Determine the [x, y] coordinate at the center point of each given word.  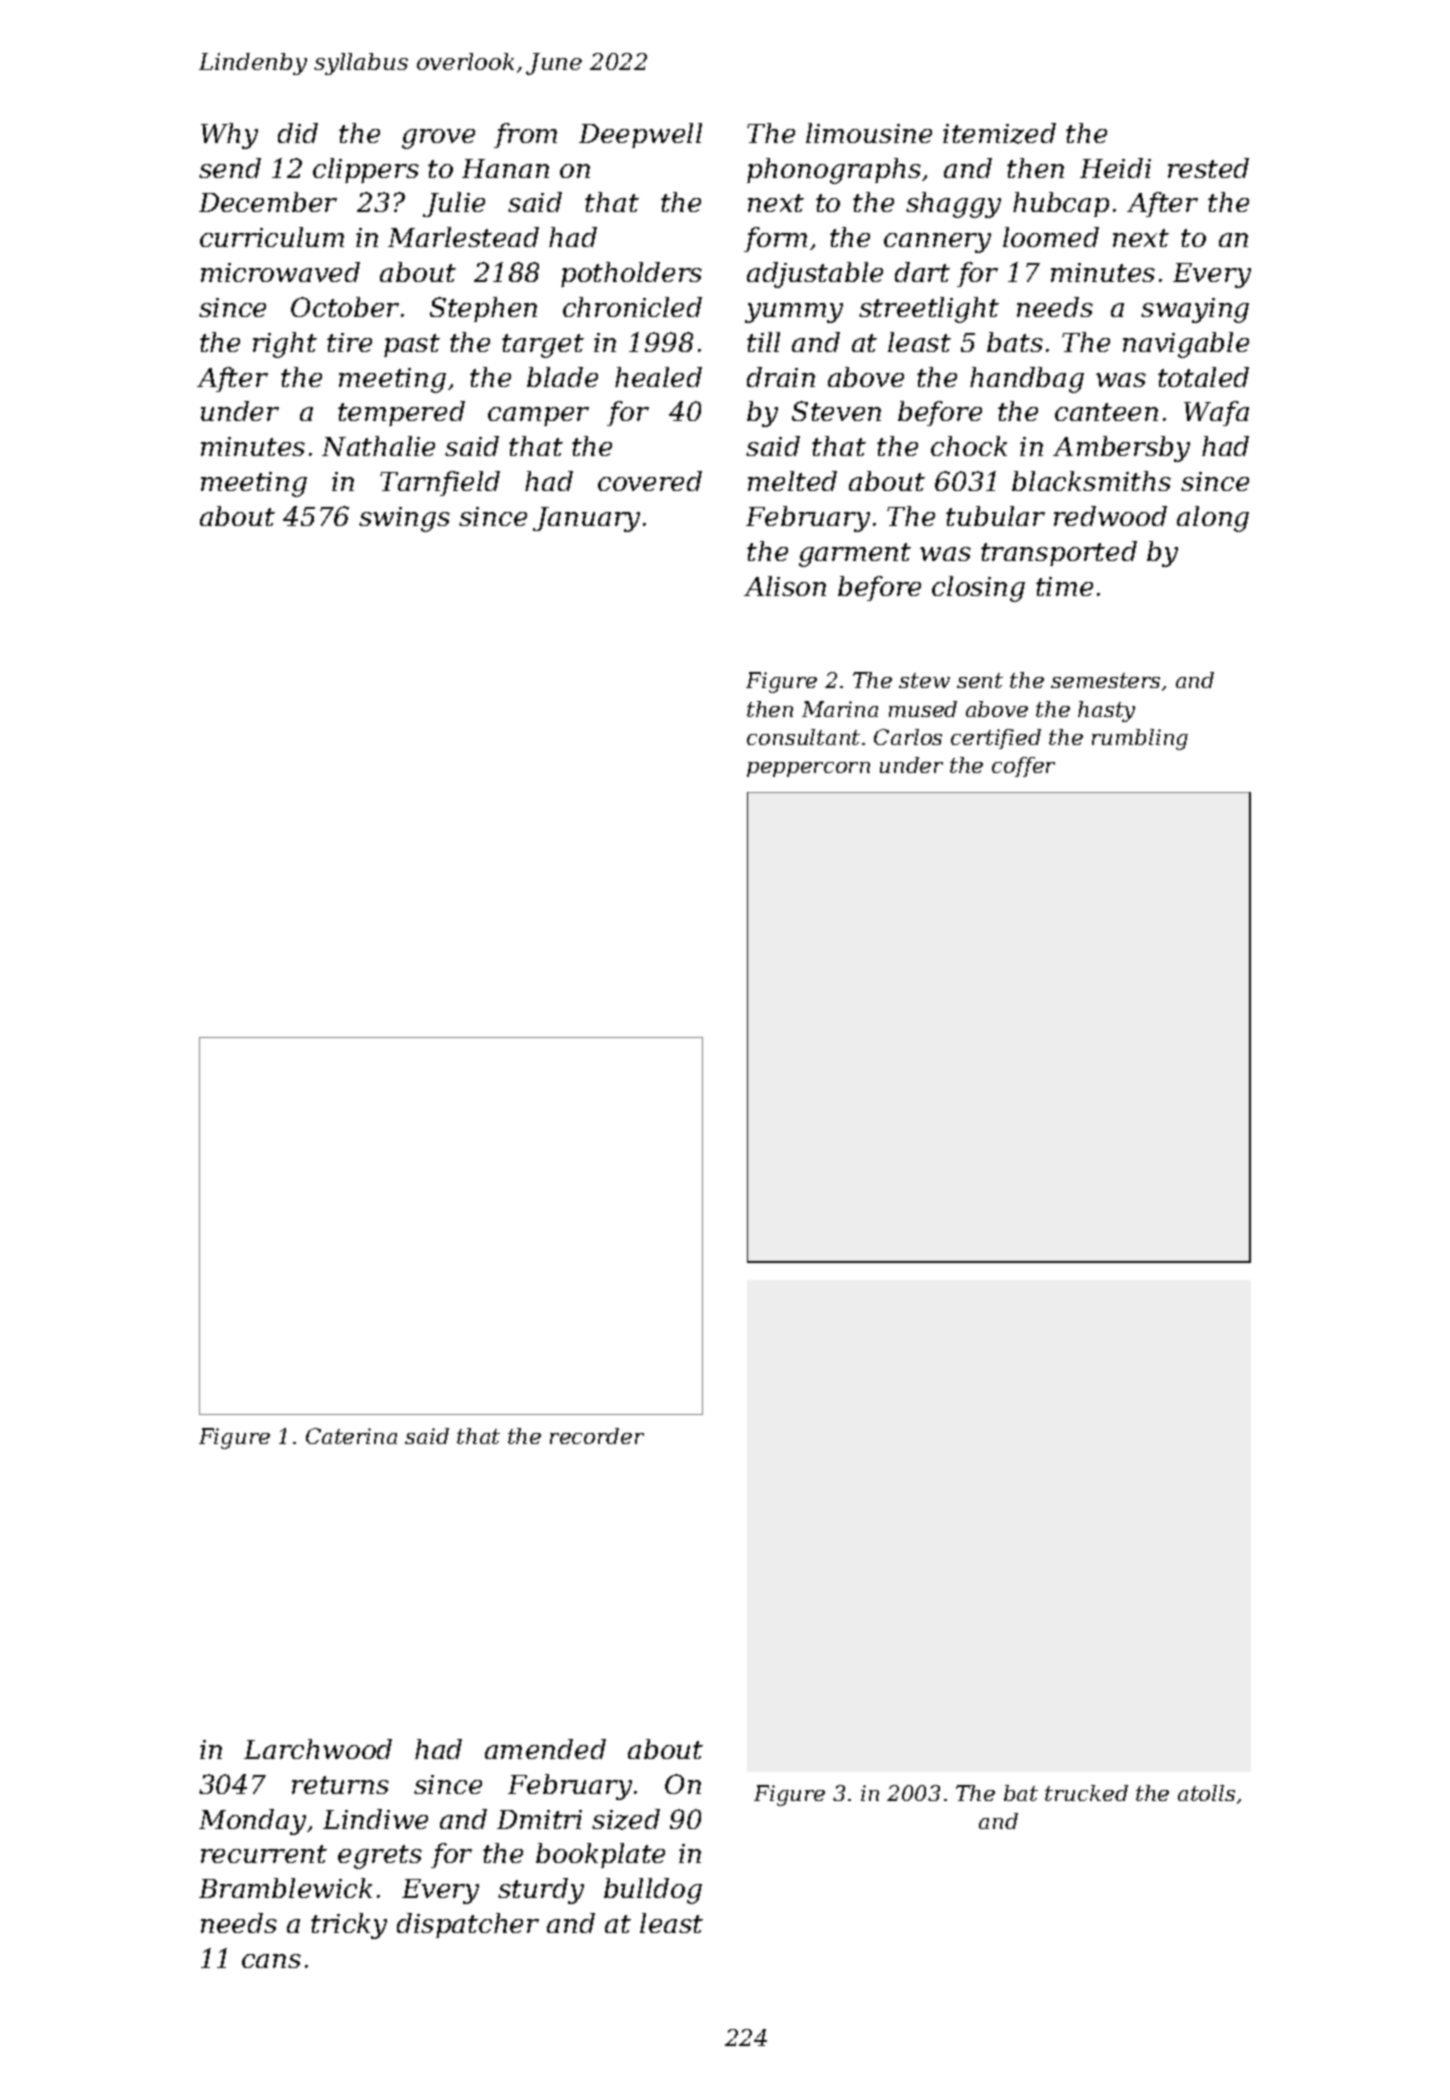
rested [1208, 168]
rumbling [1140, 739]
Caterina [351, 1436]
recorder [597, 1436]
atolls [1206, 1793]
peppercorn [808, 769]
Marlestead [463, 237]
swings [404, 519]
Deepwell [640, 135]
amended [545, 1749]
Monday [252, 1822]
